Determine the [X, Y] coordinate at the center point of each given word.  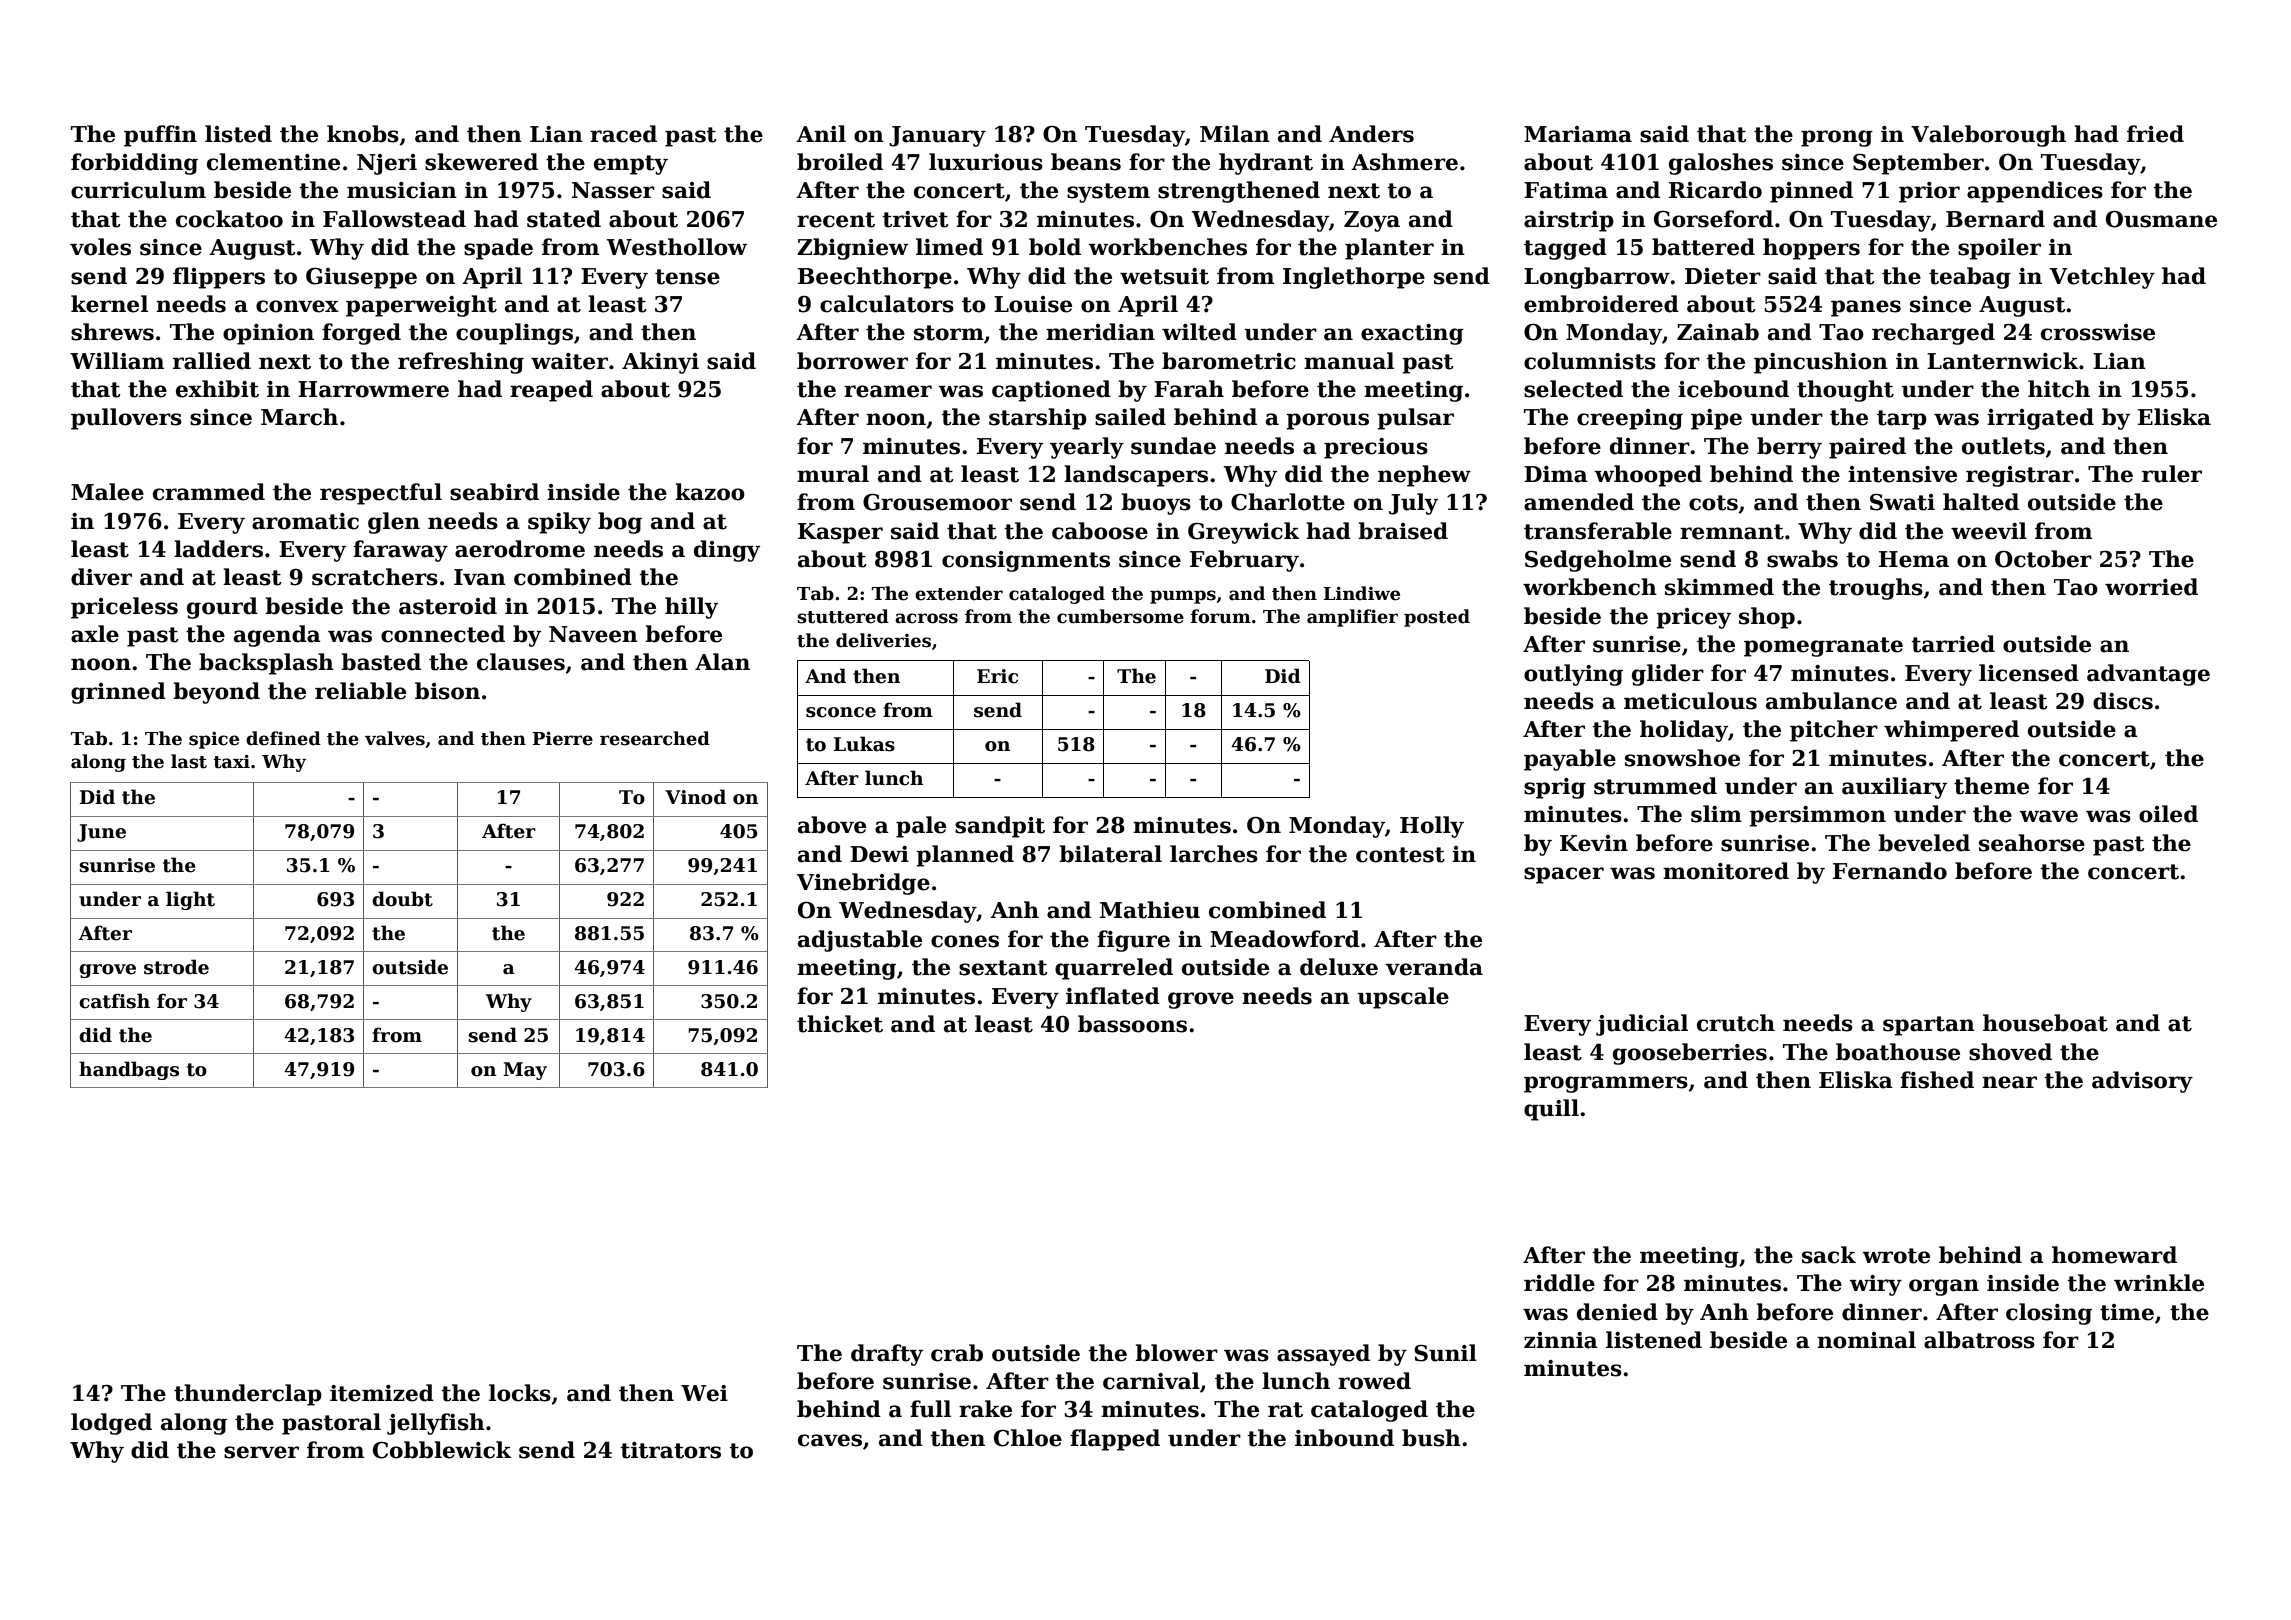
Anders [1371, 134]
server [261, 1452]
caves [830, 1440]
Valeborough [1988, 136]
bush [1431, 1438]
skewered [481, 162]
